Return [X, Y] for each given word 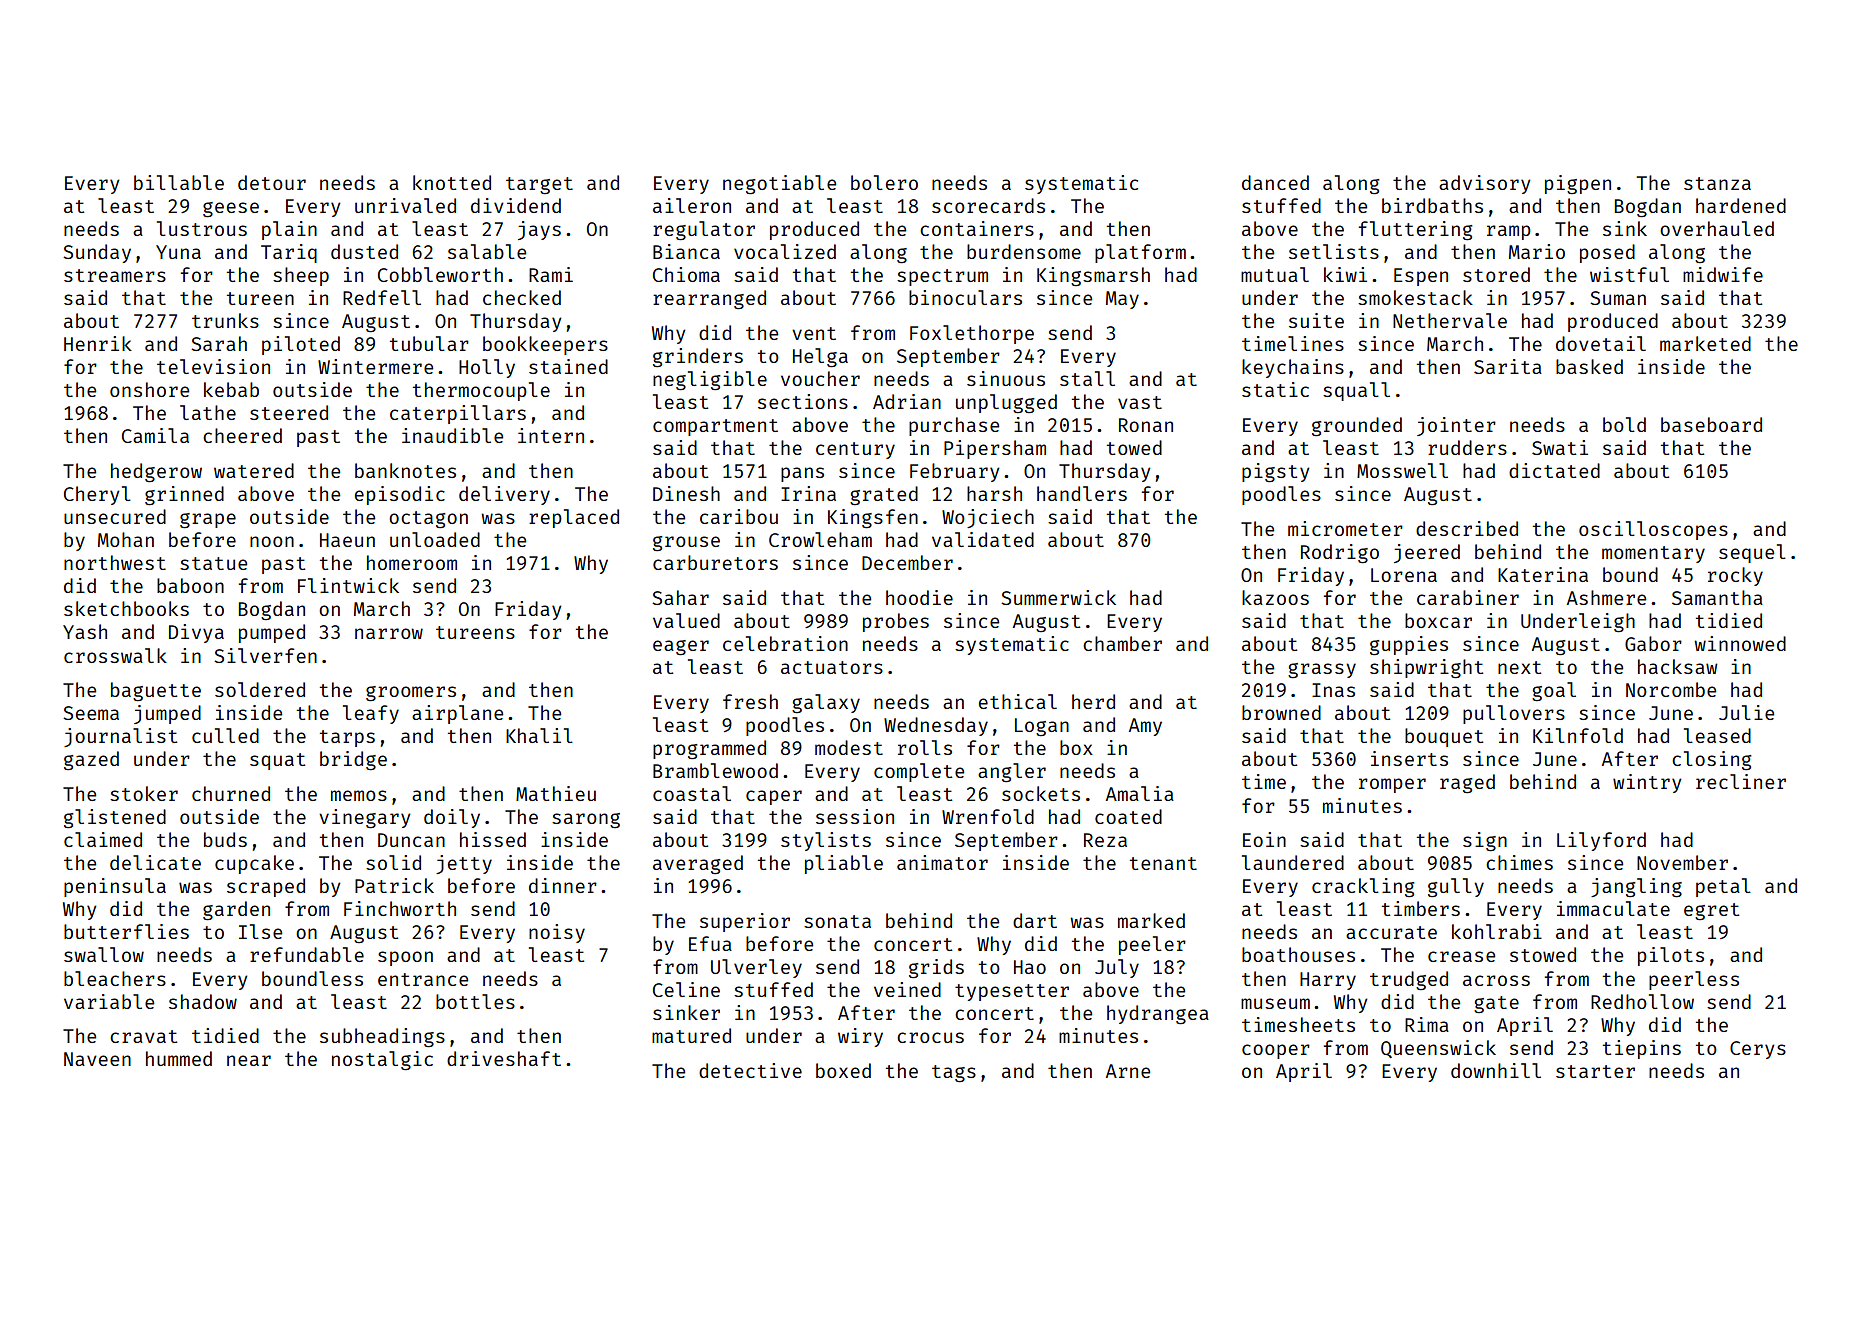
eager [681, 648]
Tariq [289, 253]
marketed [1705, 343]
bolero [884, 182]
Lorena [1404, 575]
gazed [91, 760]
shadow [203, 1001]
